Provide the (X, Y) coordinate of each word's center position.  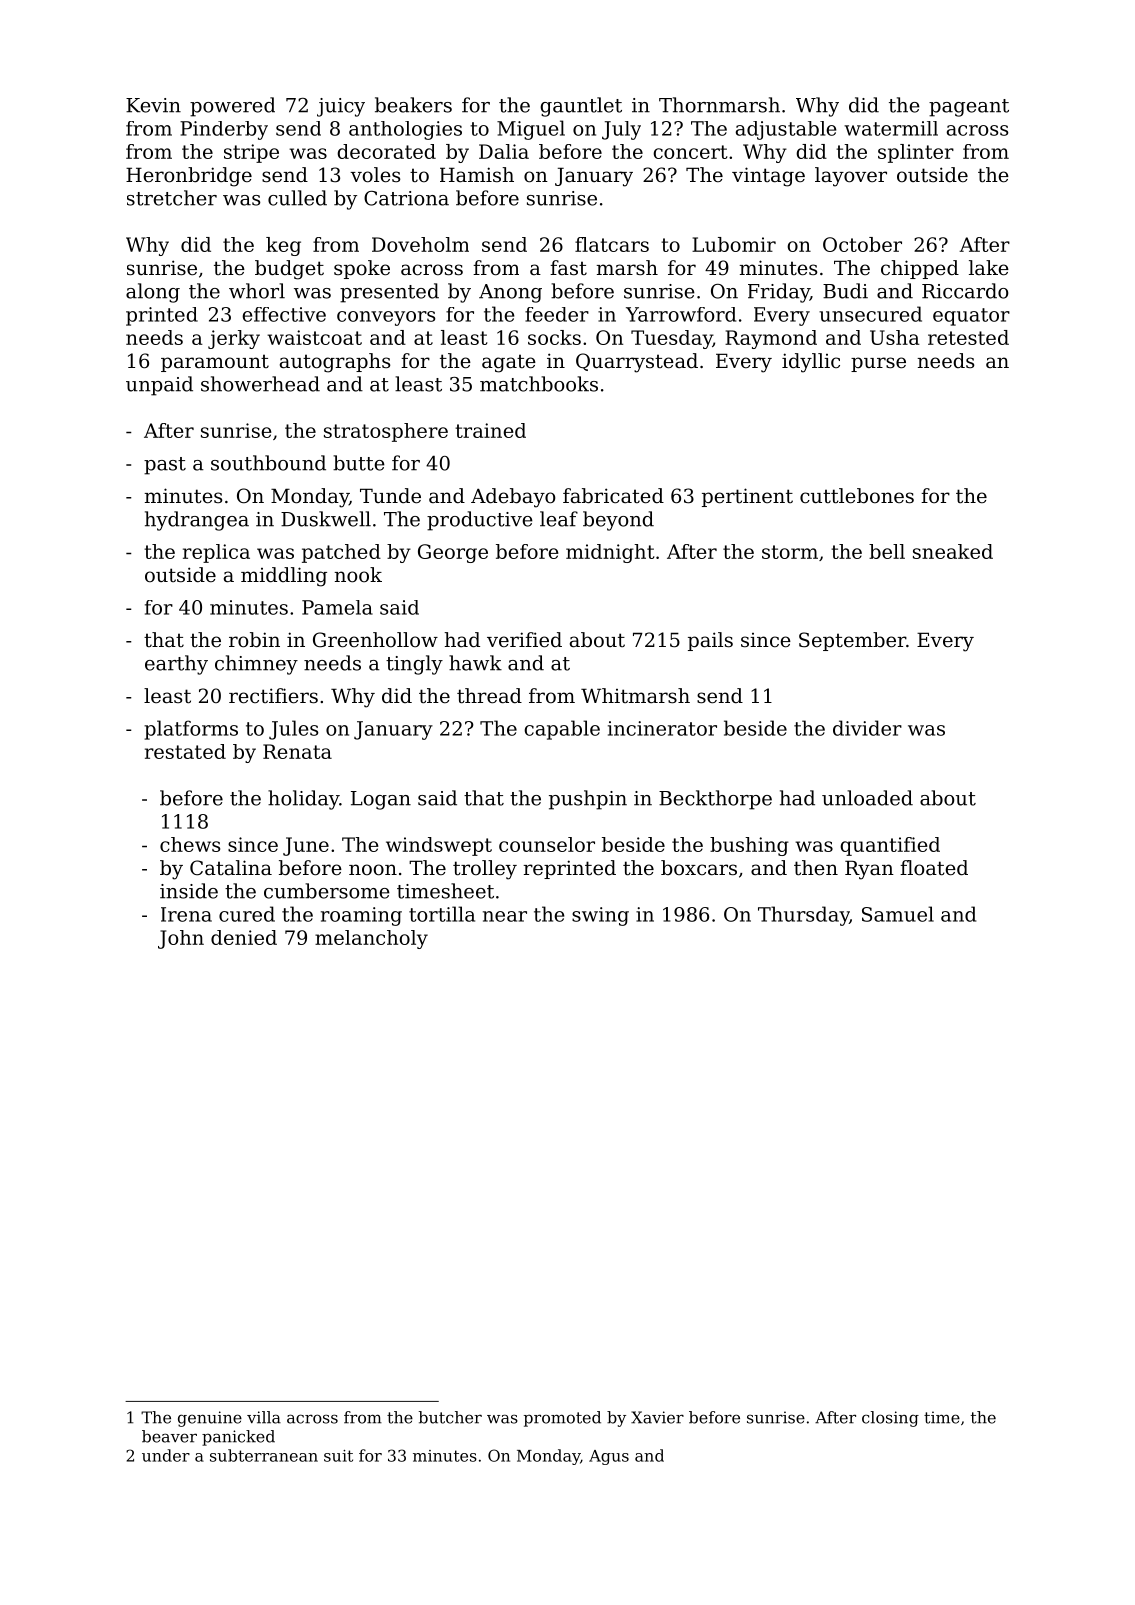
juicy (341, 107)
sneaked (953, 551)
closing (890, 1419)
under (166, 1455)
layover (851, 177)
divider (867, 728)
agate (509, 363)
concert (690, 152)
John (181, 939)
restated (185, 751)
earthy (176, 665)
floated (934, 868)
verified (524, 640)
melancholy (371, 939)
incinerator (662, 728)
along (153, 293)
